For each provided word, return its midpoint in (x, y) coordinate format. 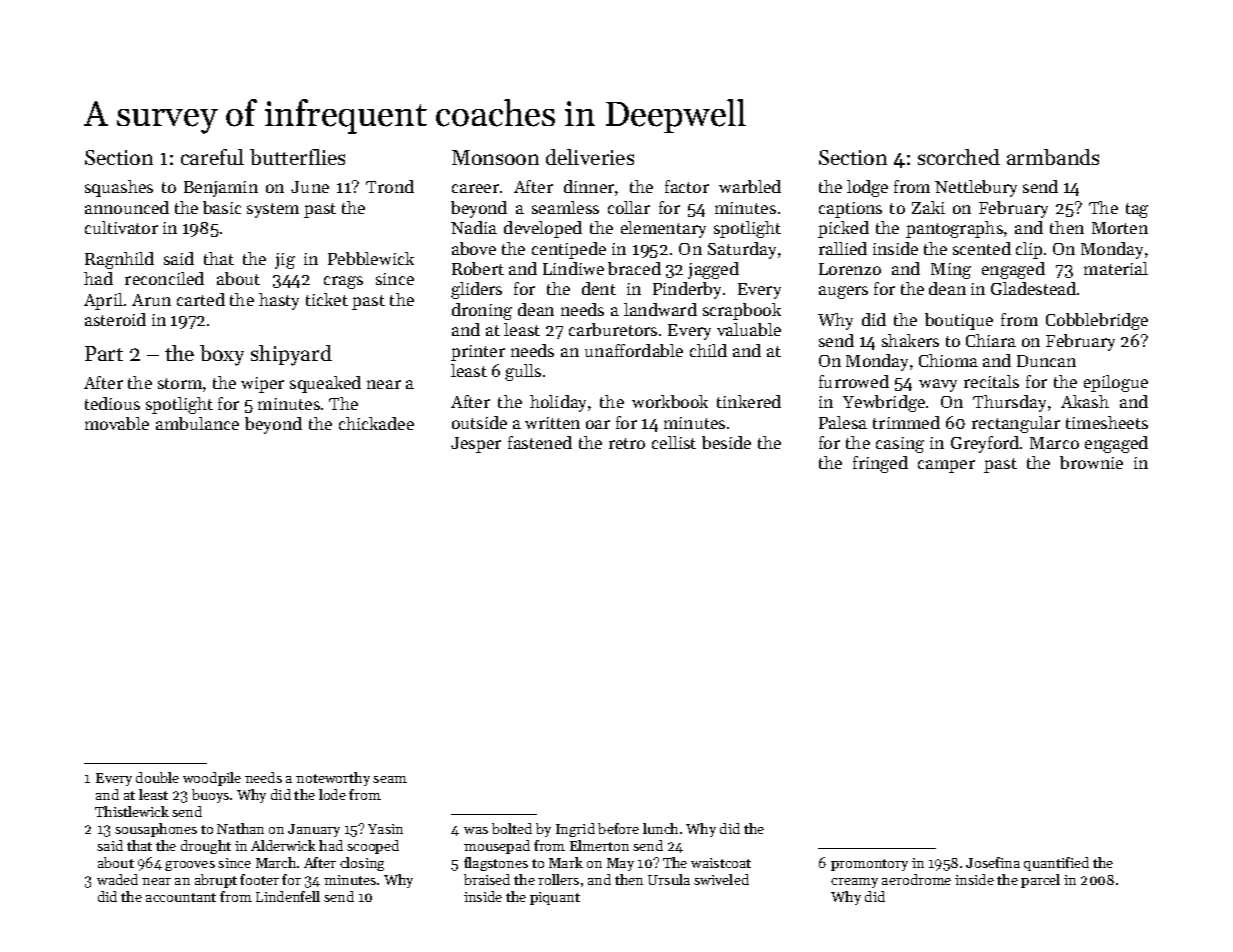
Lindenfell (288, 896)
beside (726, 442)
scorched (959, 157)
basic (222, 207)
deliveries (590, 157)
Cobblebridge (1097, 321)
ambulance (197, 423)
